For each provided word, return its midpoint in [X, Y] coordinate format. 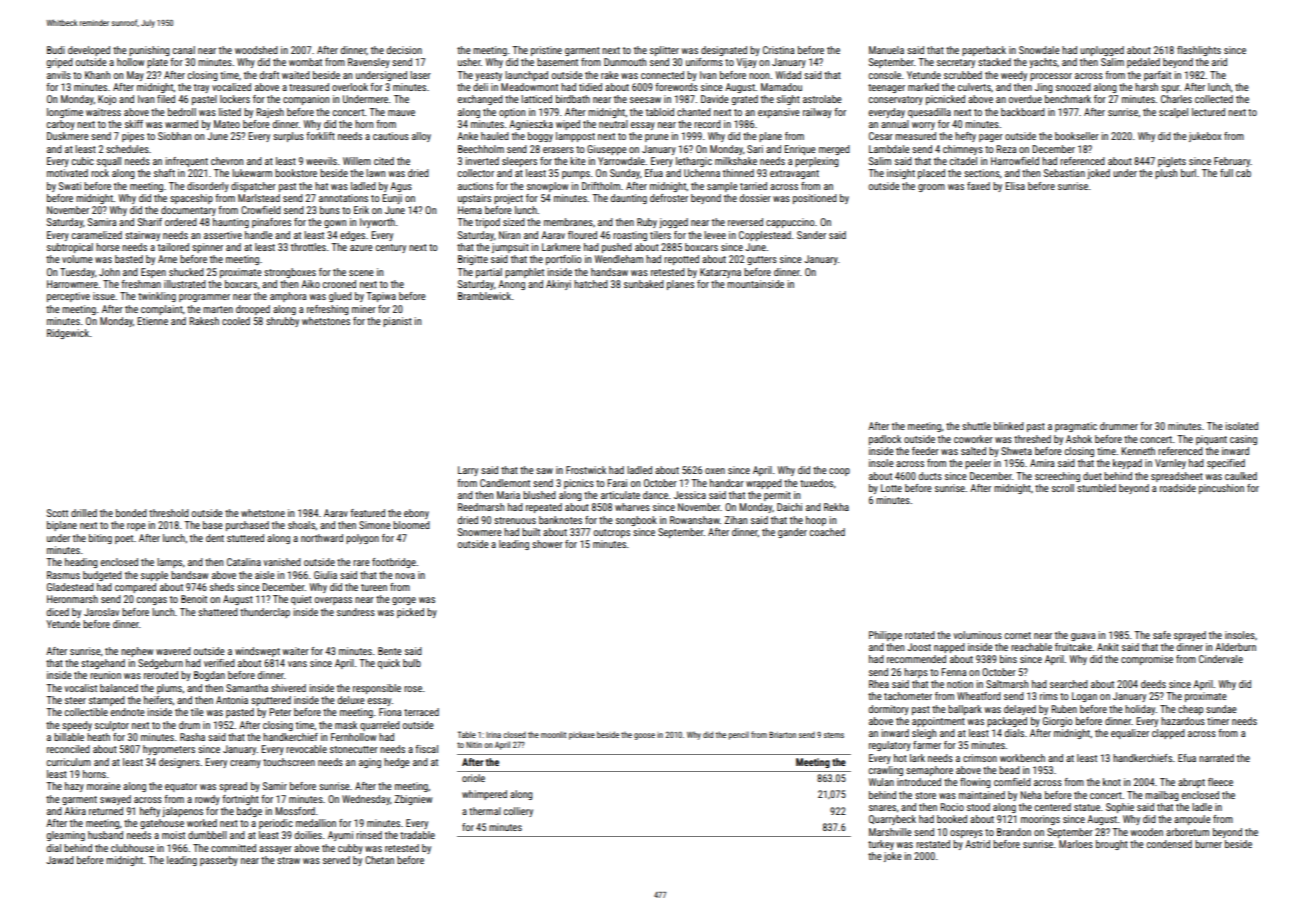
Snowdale [1039, 50]
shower [547, 544]
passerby [219, 861]
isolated [1241, 426]
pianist [397, 322]
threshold [169, 513]
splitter [664, 51]
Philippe [885, 636]
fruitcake [1073, 647]
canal [184, 50]
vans [297, 664]
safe [1162, 635]
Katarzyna [720, 273]
